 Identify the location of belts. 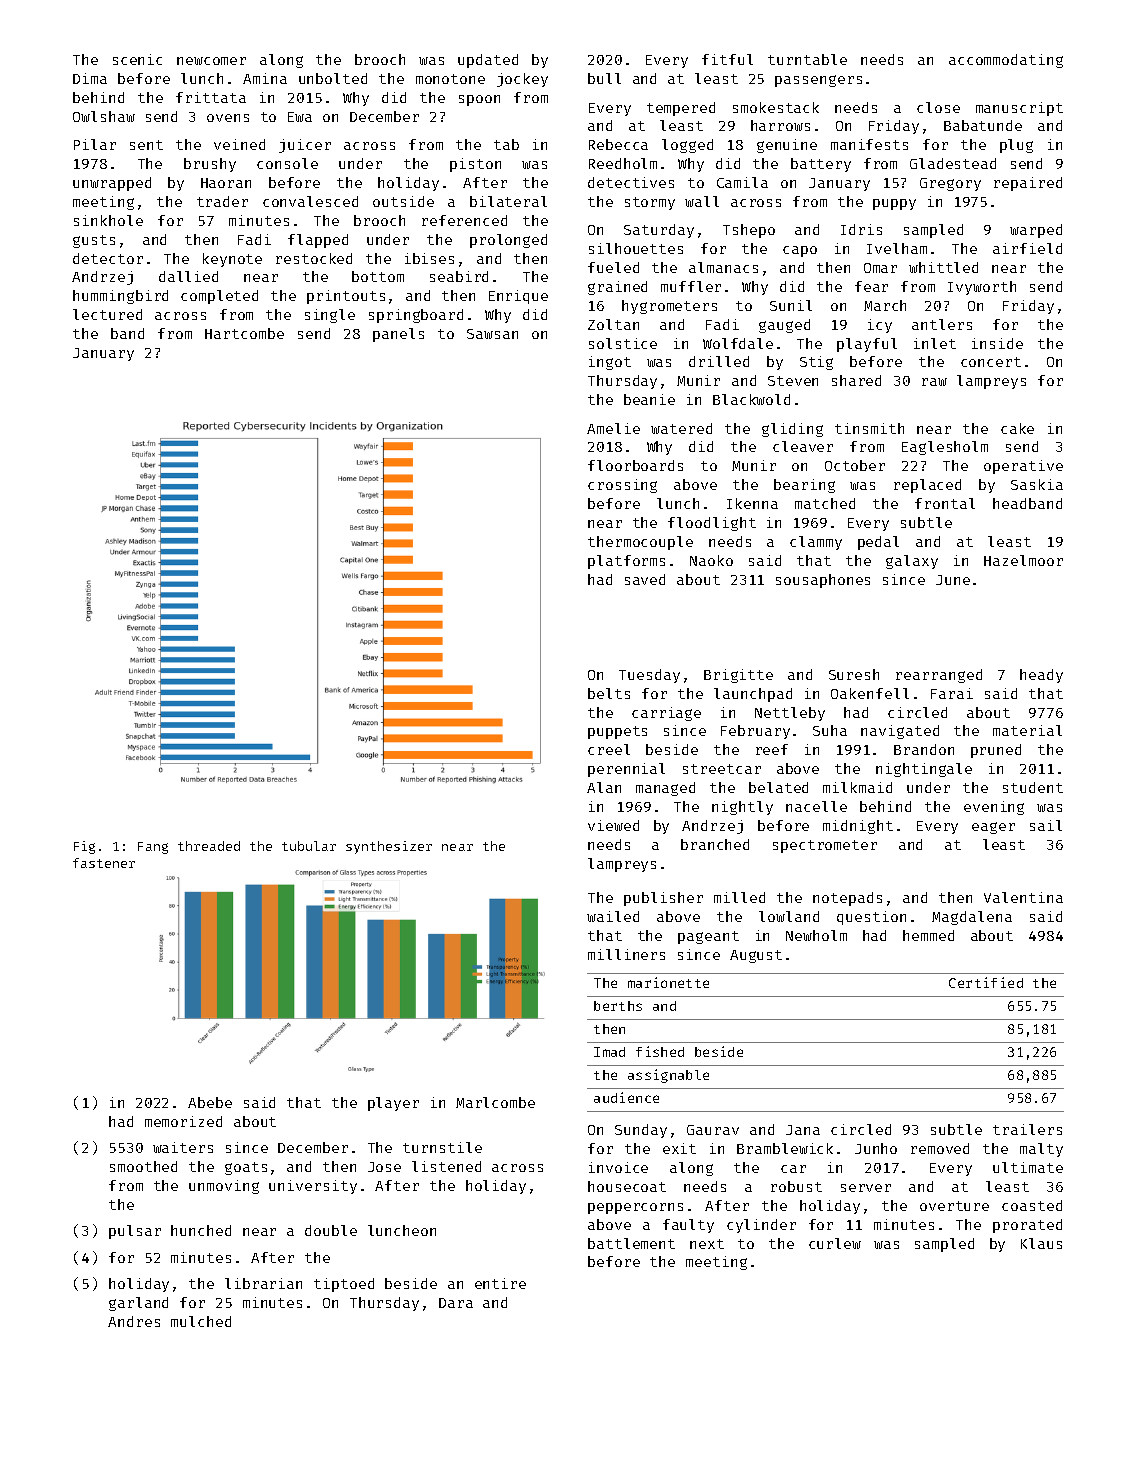
(609, 693).
